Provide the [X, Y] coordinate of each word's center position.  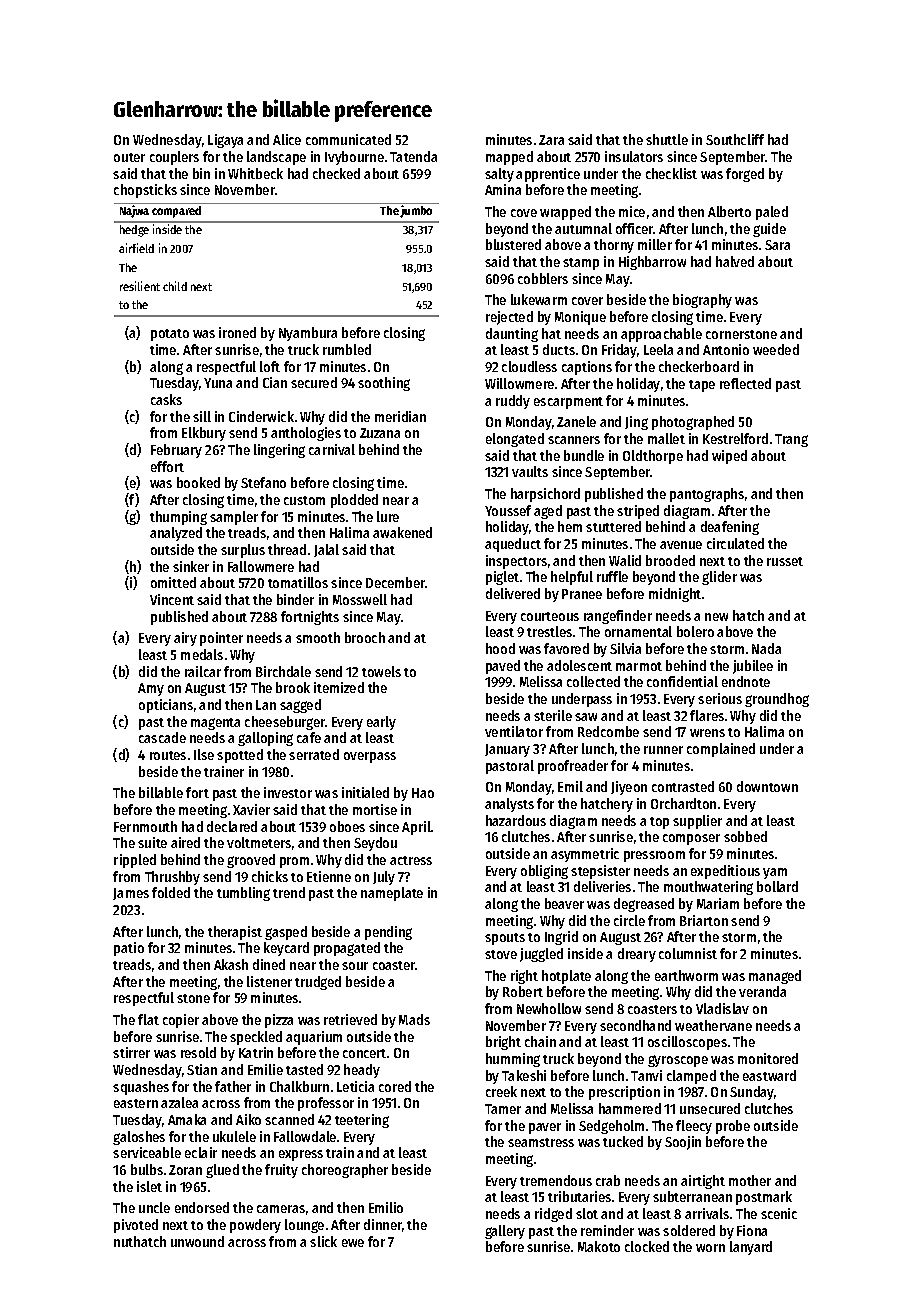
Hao [423, 793]
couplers [174, 158]
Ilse [204, 754]
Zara [551, 140]
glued [222, 1171]
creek [501, 1091]
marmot [639, 666]
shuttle [667, 139]
